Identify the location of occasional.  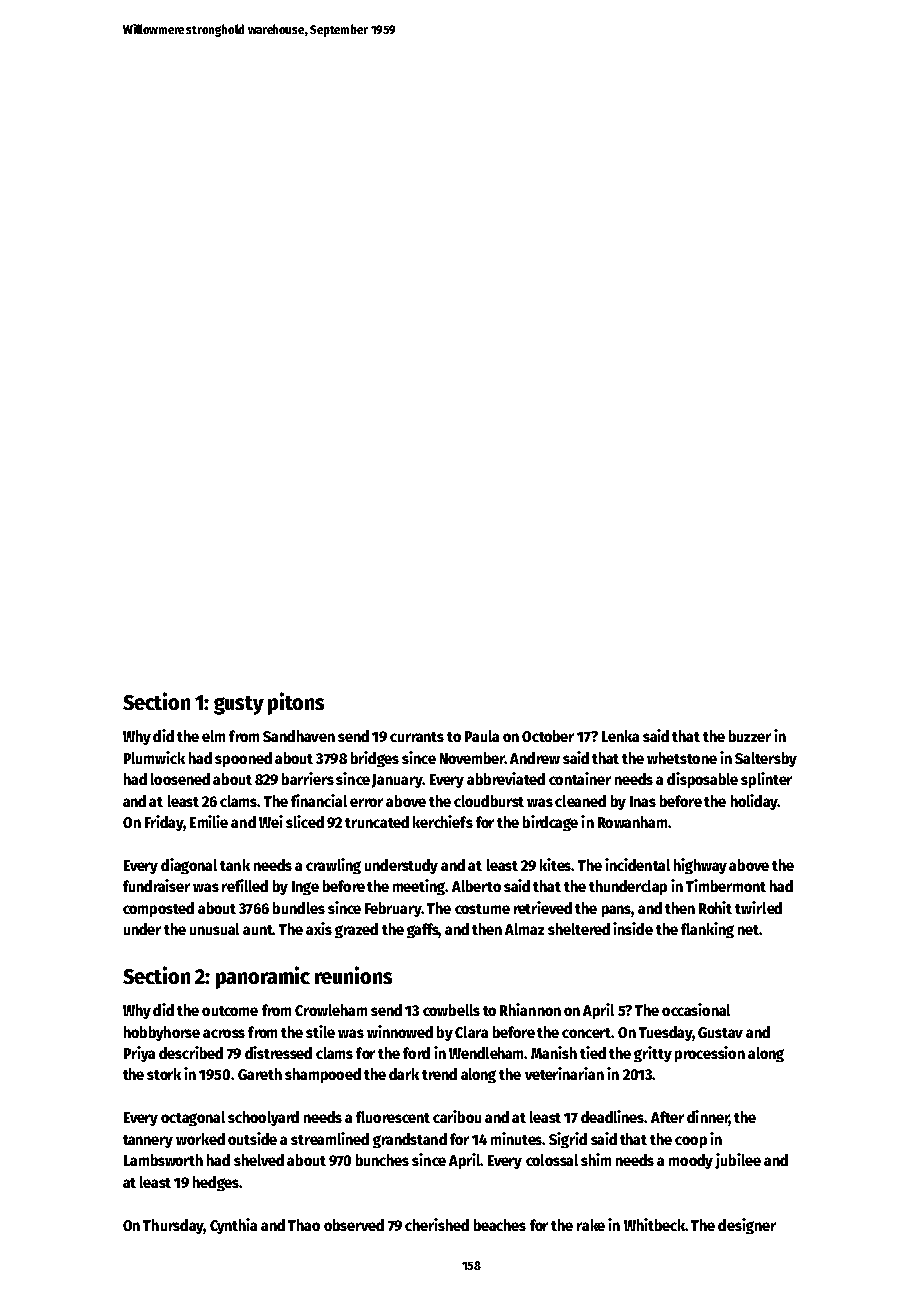
(696, 1009).
